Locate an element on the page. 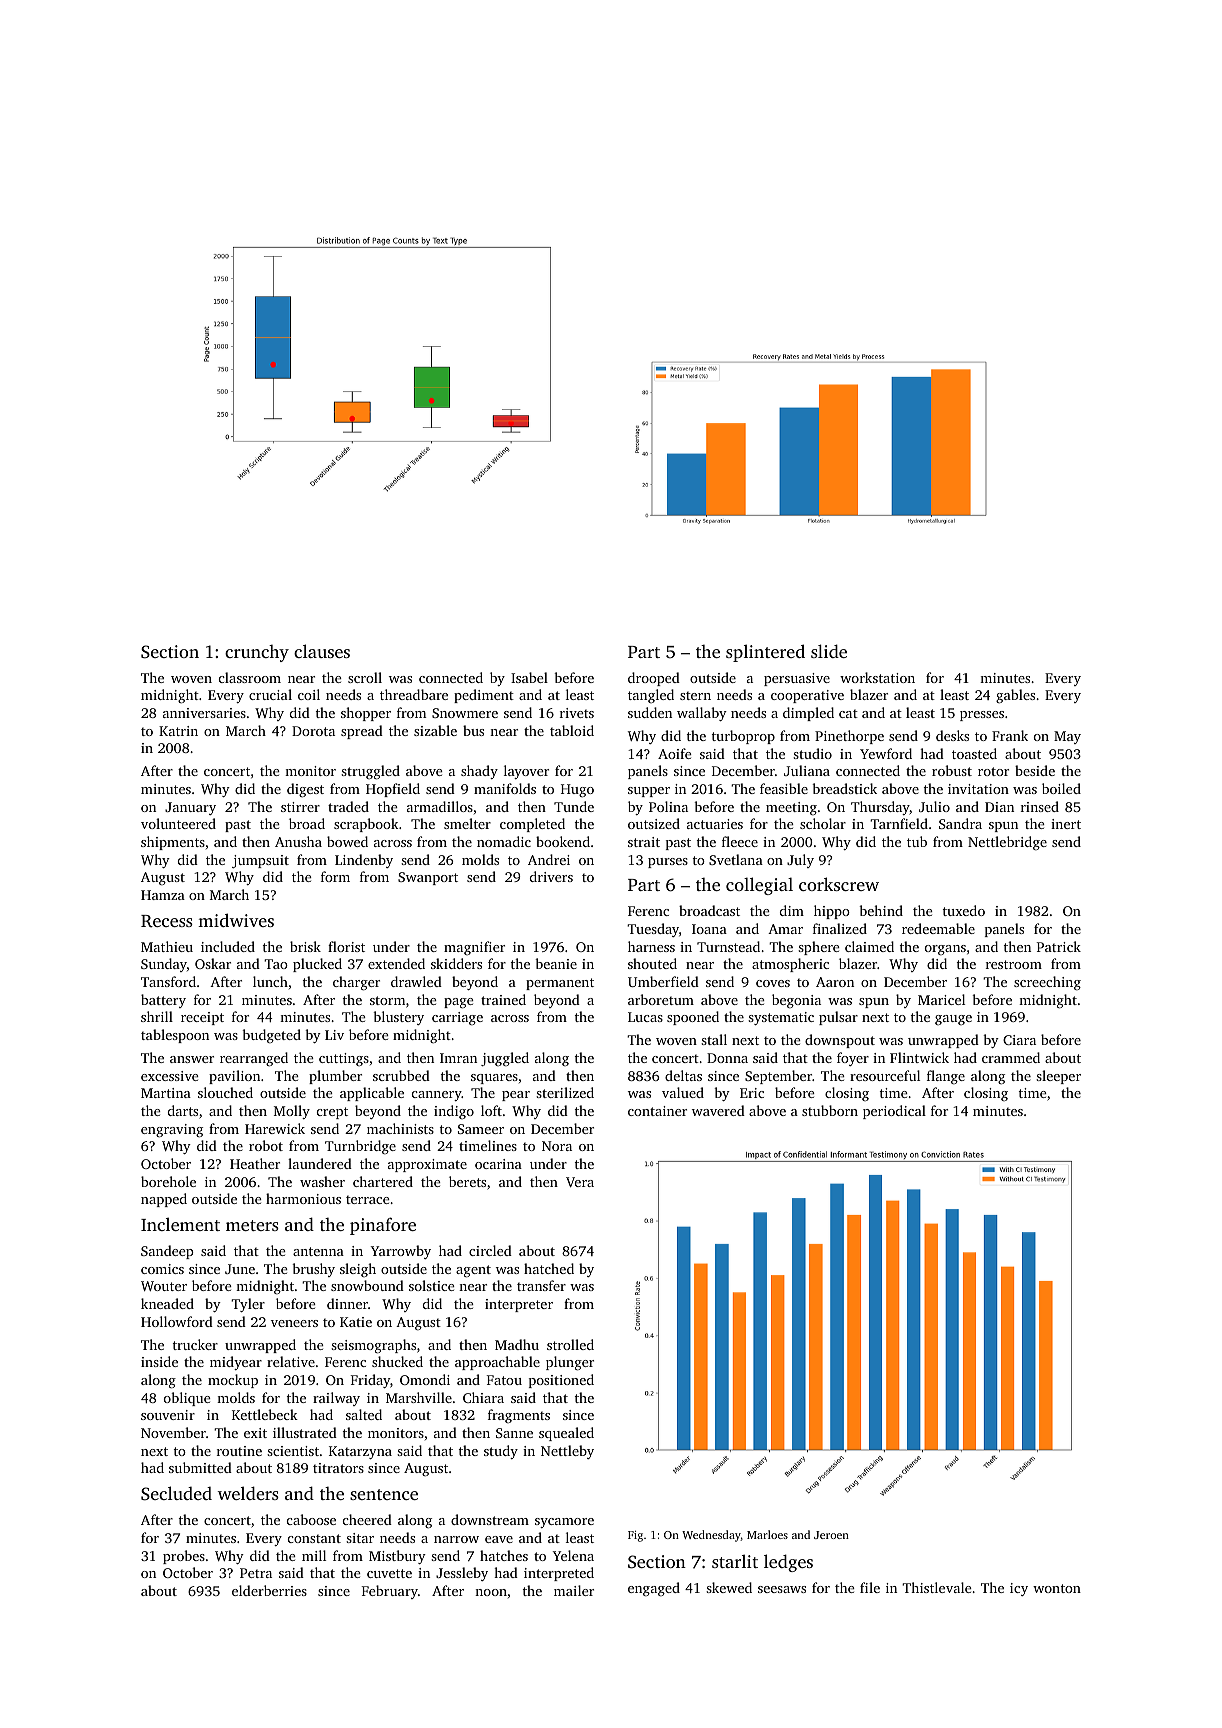  sitar is located at coordinates (360, 1538).
